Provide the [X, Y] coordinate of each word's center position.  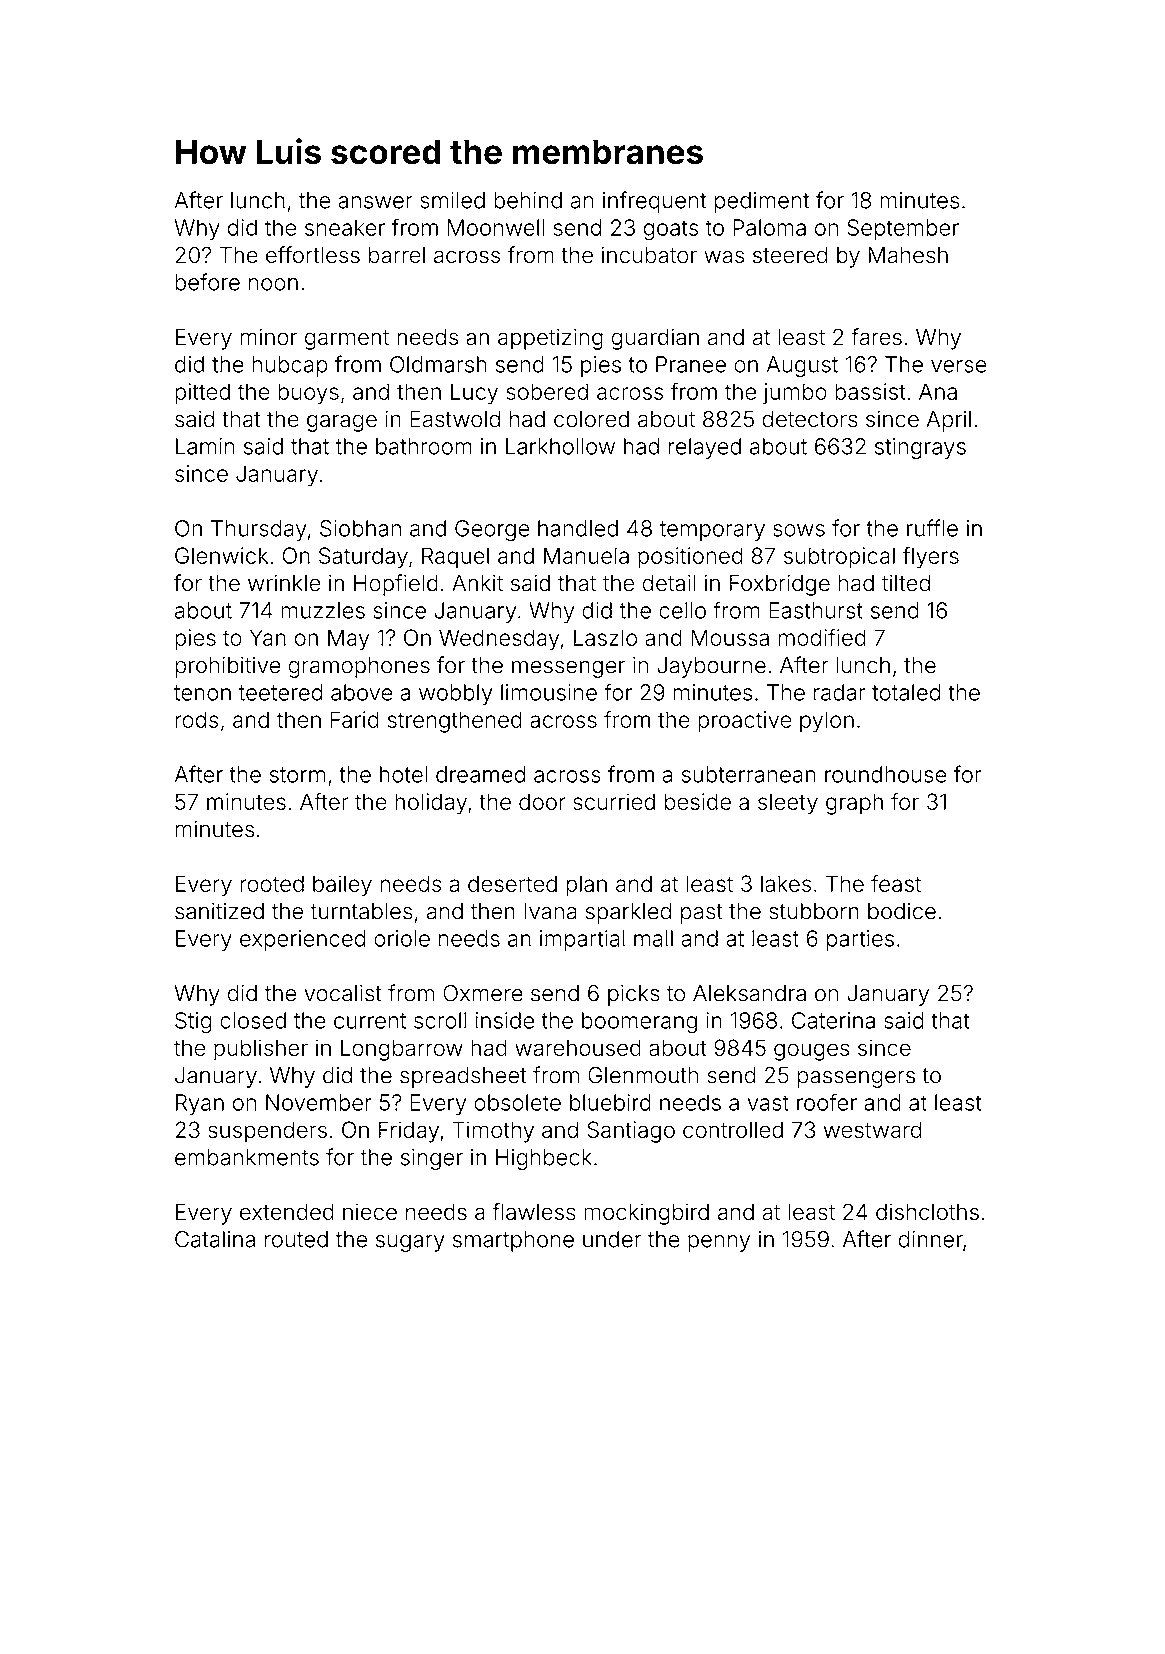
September [903, 229]
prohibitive [228, 667]
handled [578, 528]
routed [296, 1239]
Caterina [833, 1020]
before [207, 282]
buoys [308, 394]
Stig [193, 1023]
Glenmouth [643, 1075]
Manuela [586, 555]
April [949, 421]
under [612, 1239]
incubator [649, 255]
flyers [931, 558]
